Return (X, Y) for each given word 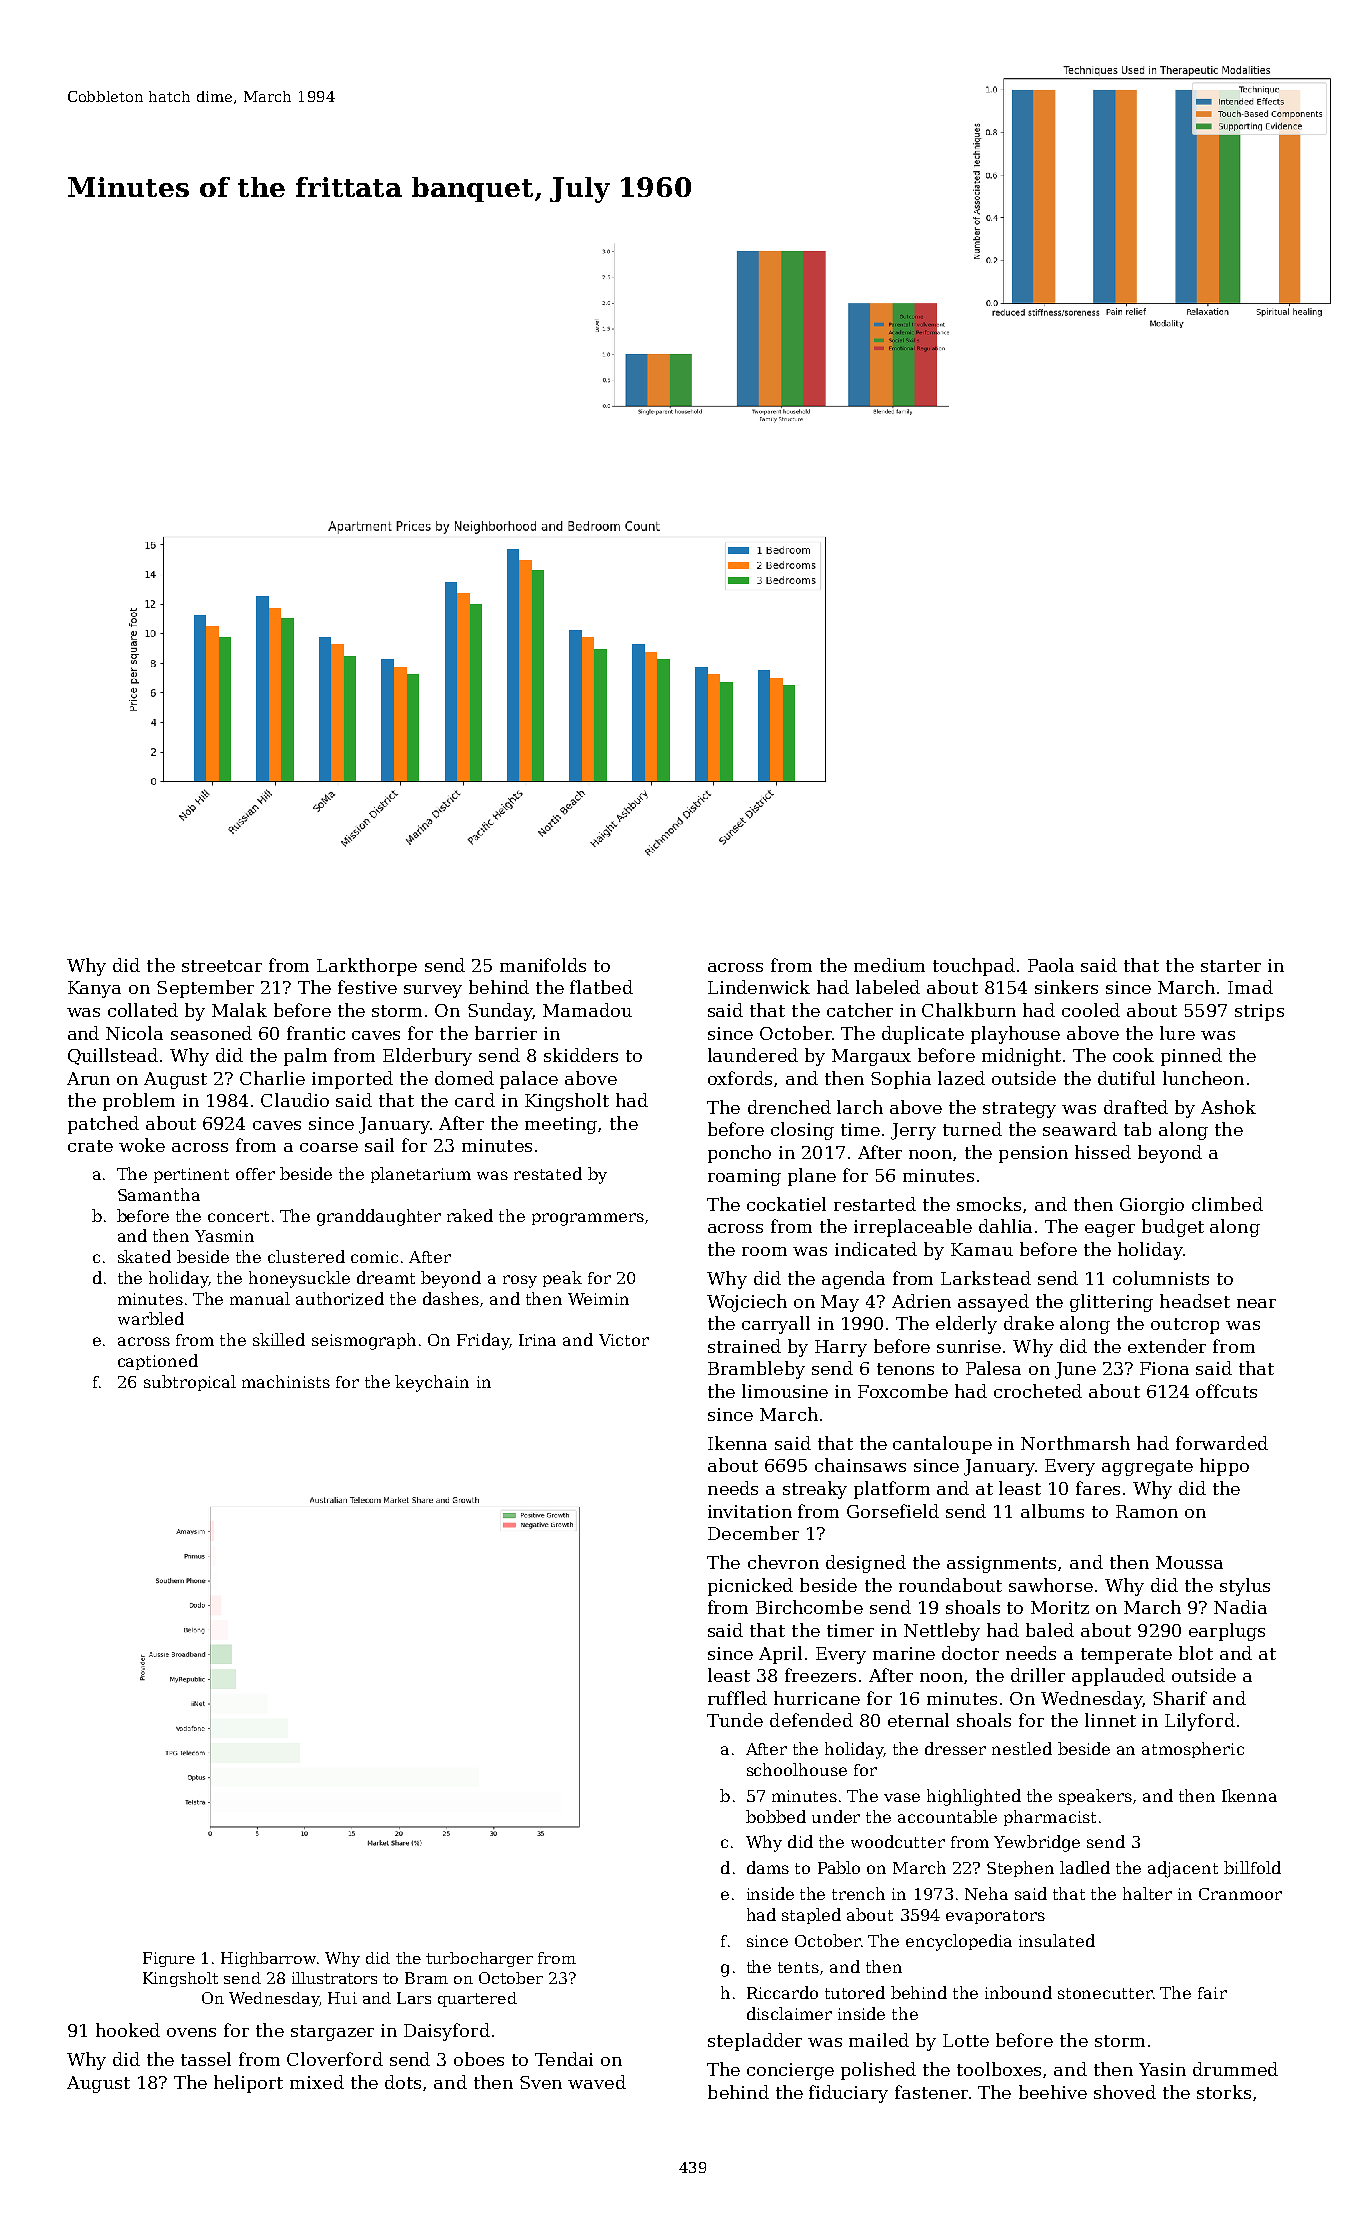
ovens (191, 2032)
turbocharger (479, 1959)
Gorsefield (893, 1511)
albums (1052, 1511)
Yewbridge (1037, 1843)
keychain (432, 1383)
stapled (811, 1916)
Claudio (295, 1100)
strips (1259, 1012)
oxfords (740, 1078)
